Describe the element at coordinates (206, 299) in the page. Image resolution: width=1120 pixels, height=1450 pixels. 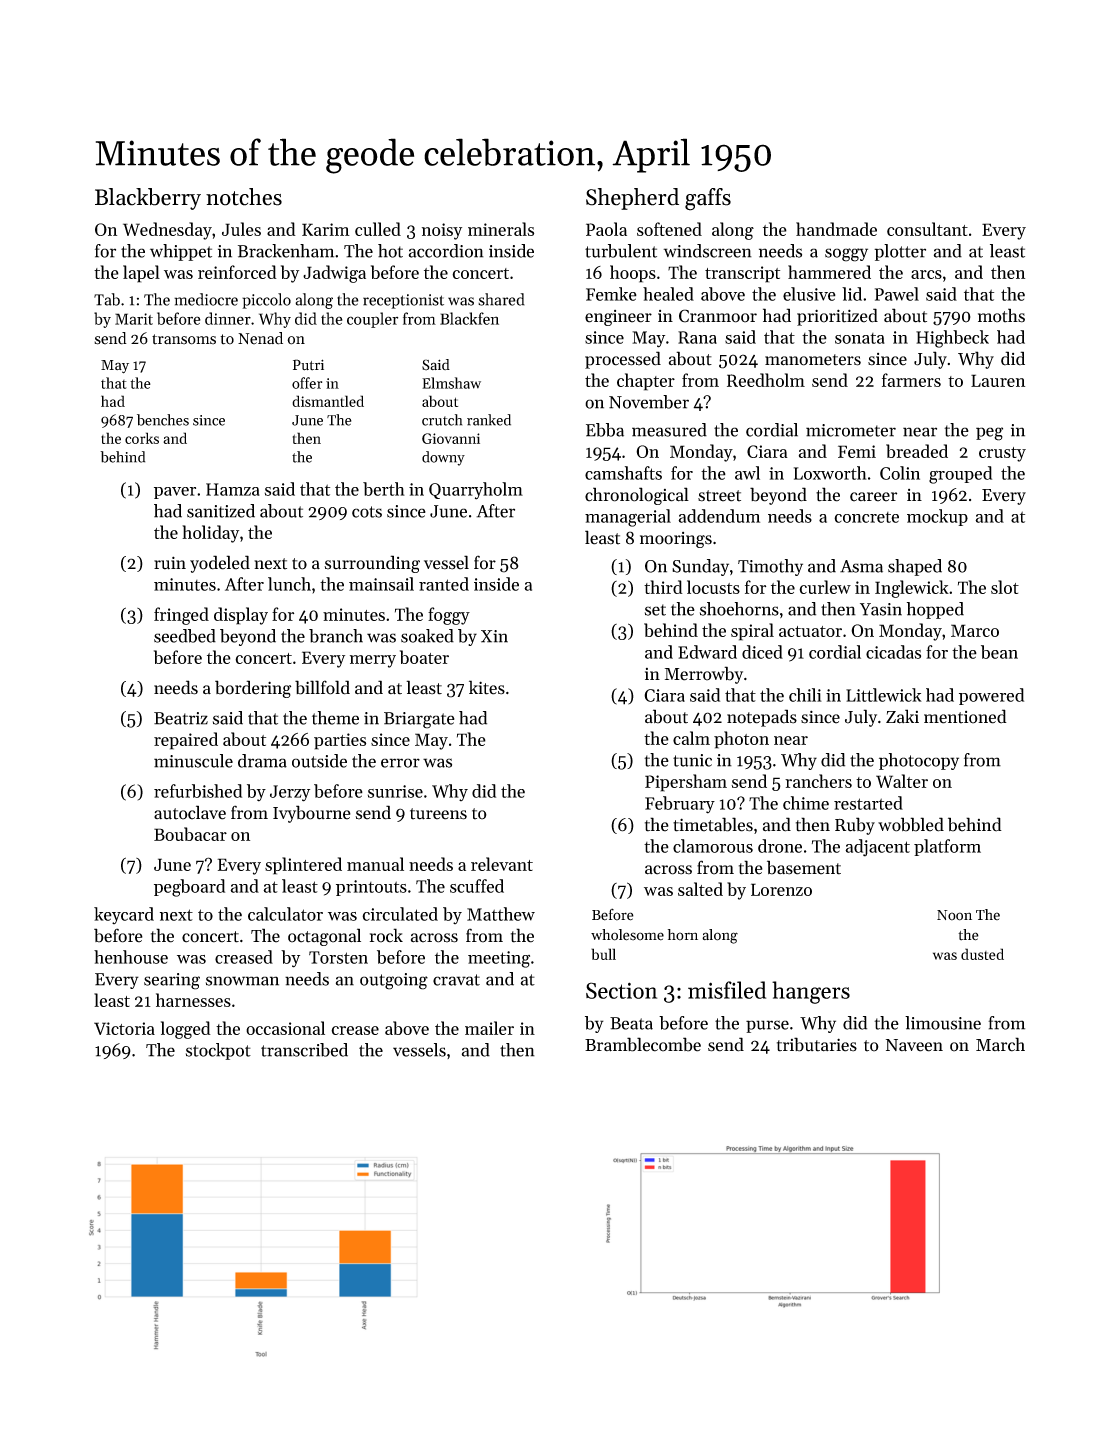
I see `mediocre` at that location.
